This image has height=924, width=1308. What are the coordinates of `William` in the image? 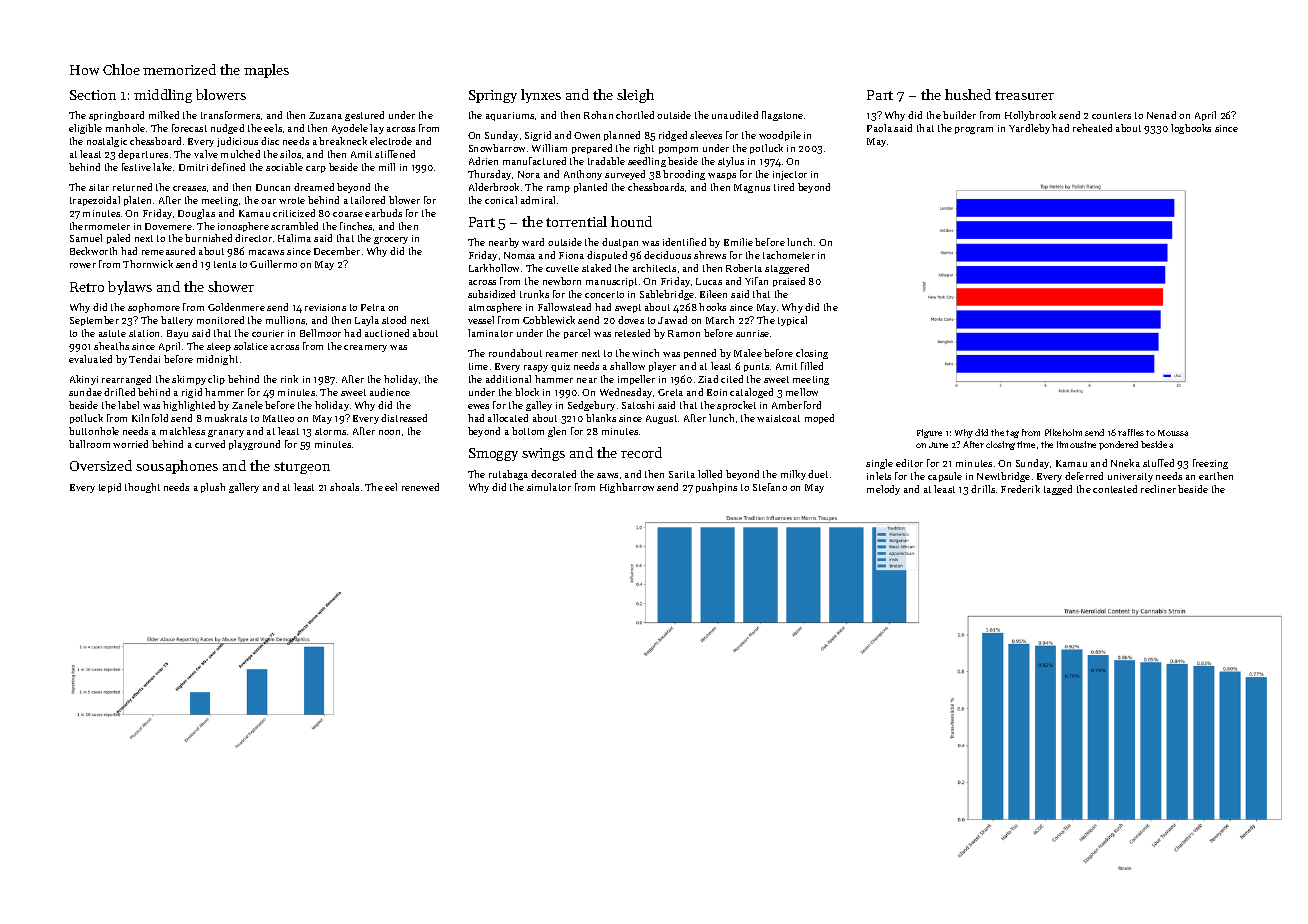 It's located at (549, 148).
